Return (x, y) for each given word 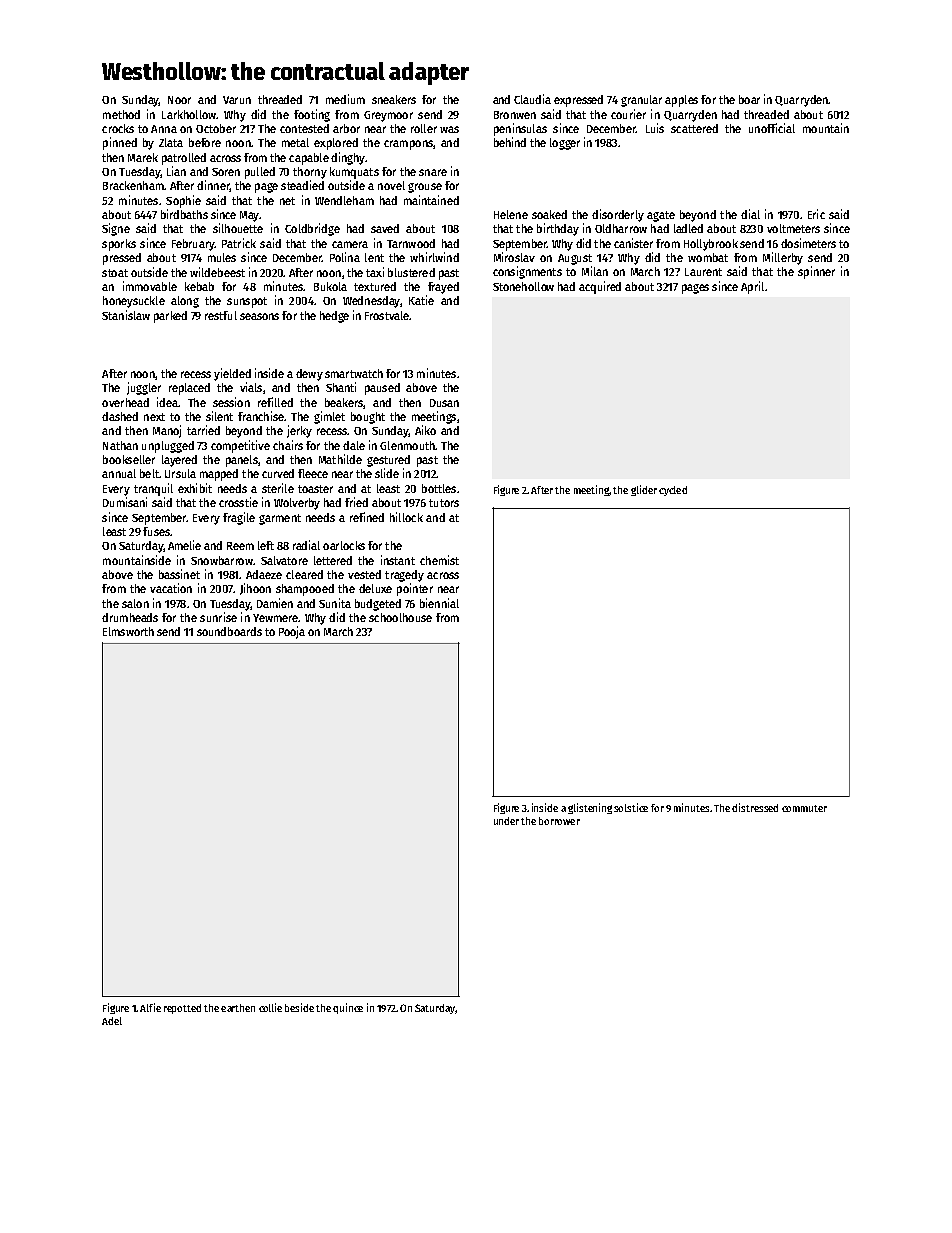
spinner (816, 272)
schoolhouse (400, 617)
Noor (179, 100)
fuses (156, 531)
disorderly (618, 215)
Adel (112, 1021)
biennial (439, 603)
